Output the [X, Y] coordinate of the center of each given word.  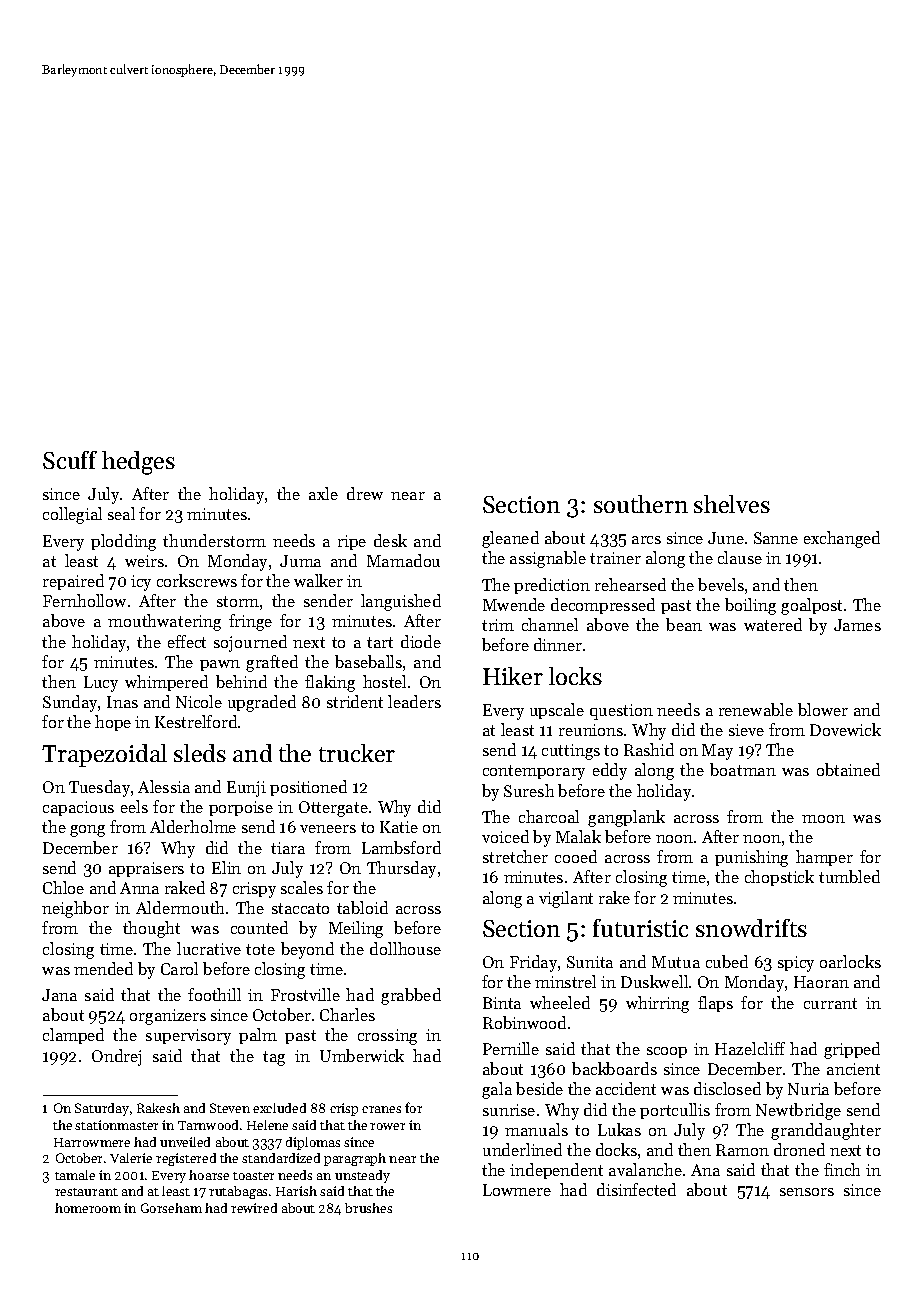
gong [87, 831]
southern [641, 504]
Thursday [401, 869]
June [726, 538]
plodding [123, 542]
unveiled [185, 1142]
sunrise [509, 1110]
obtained [848, 769]
